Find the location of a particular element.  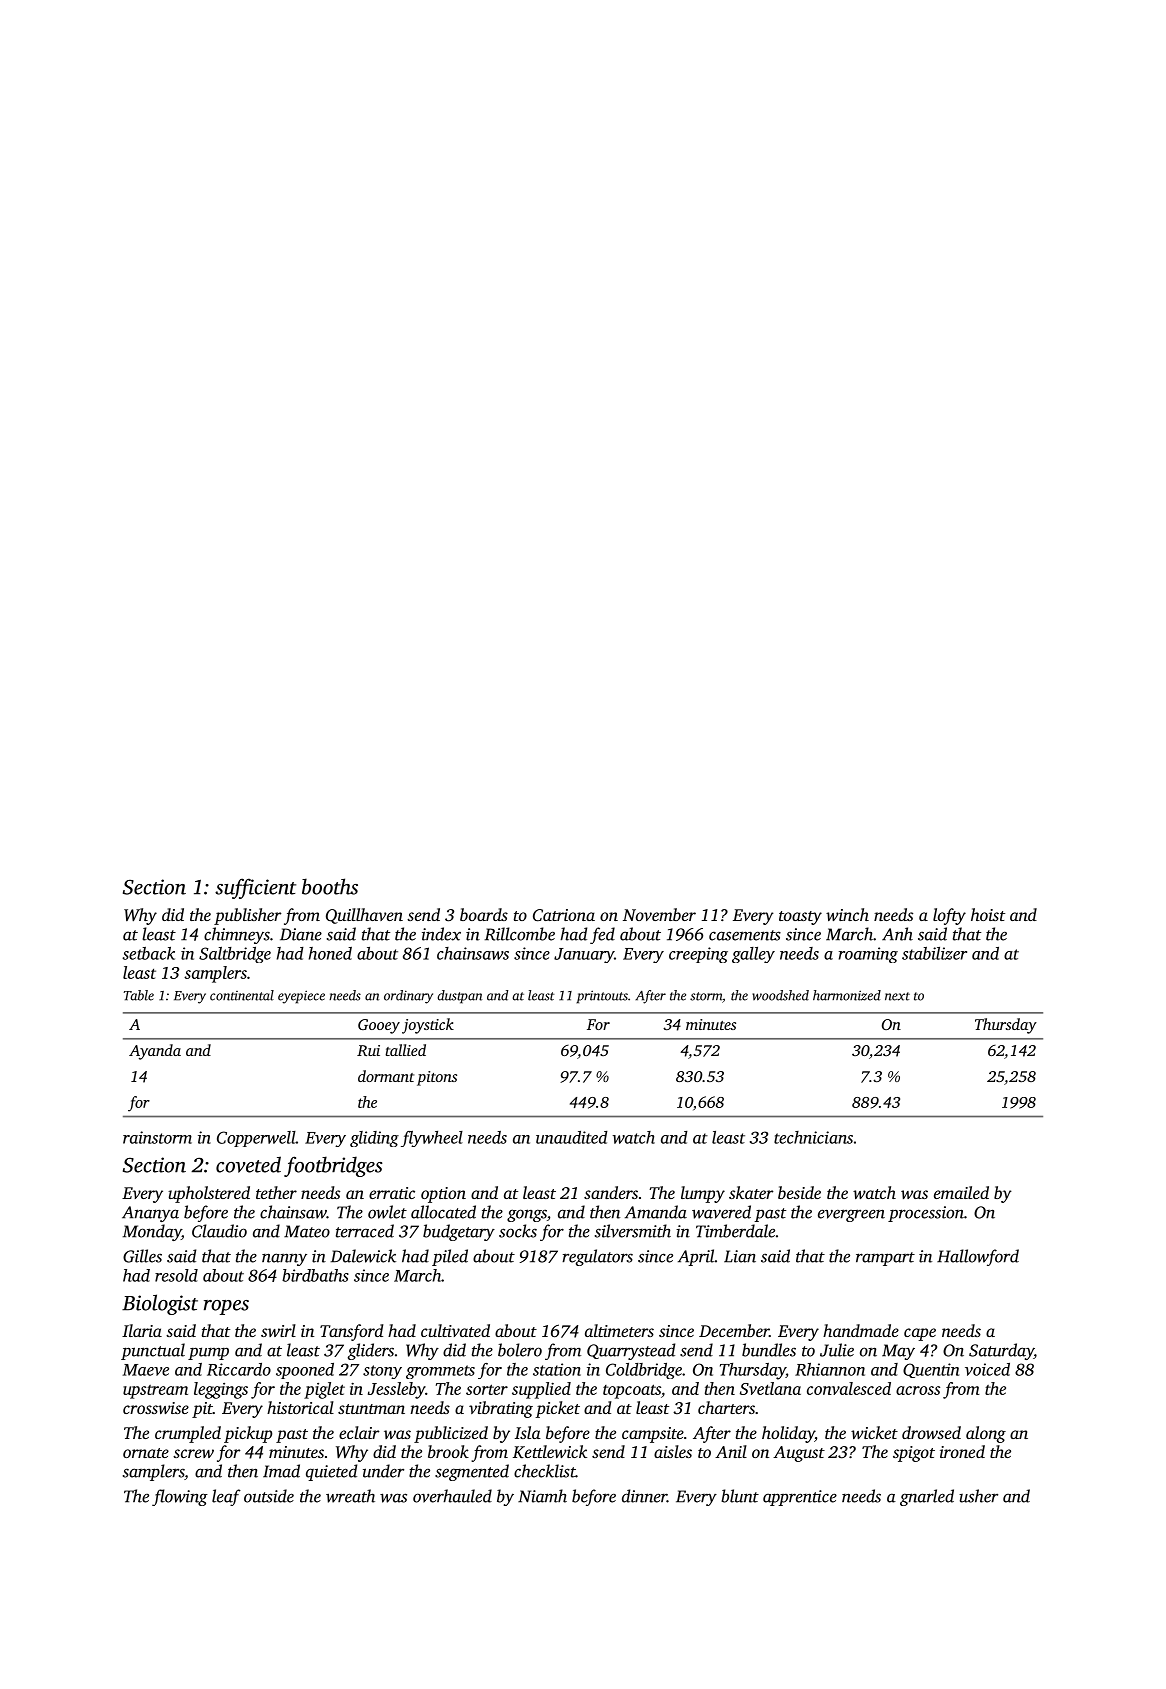

Catriona is located at coordinates (564, 915).
